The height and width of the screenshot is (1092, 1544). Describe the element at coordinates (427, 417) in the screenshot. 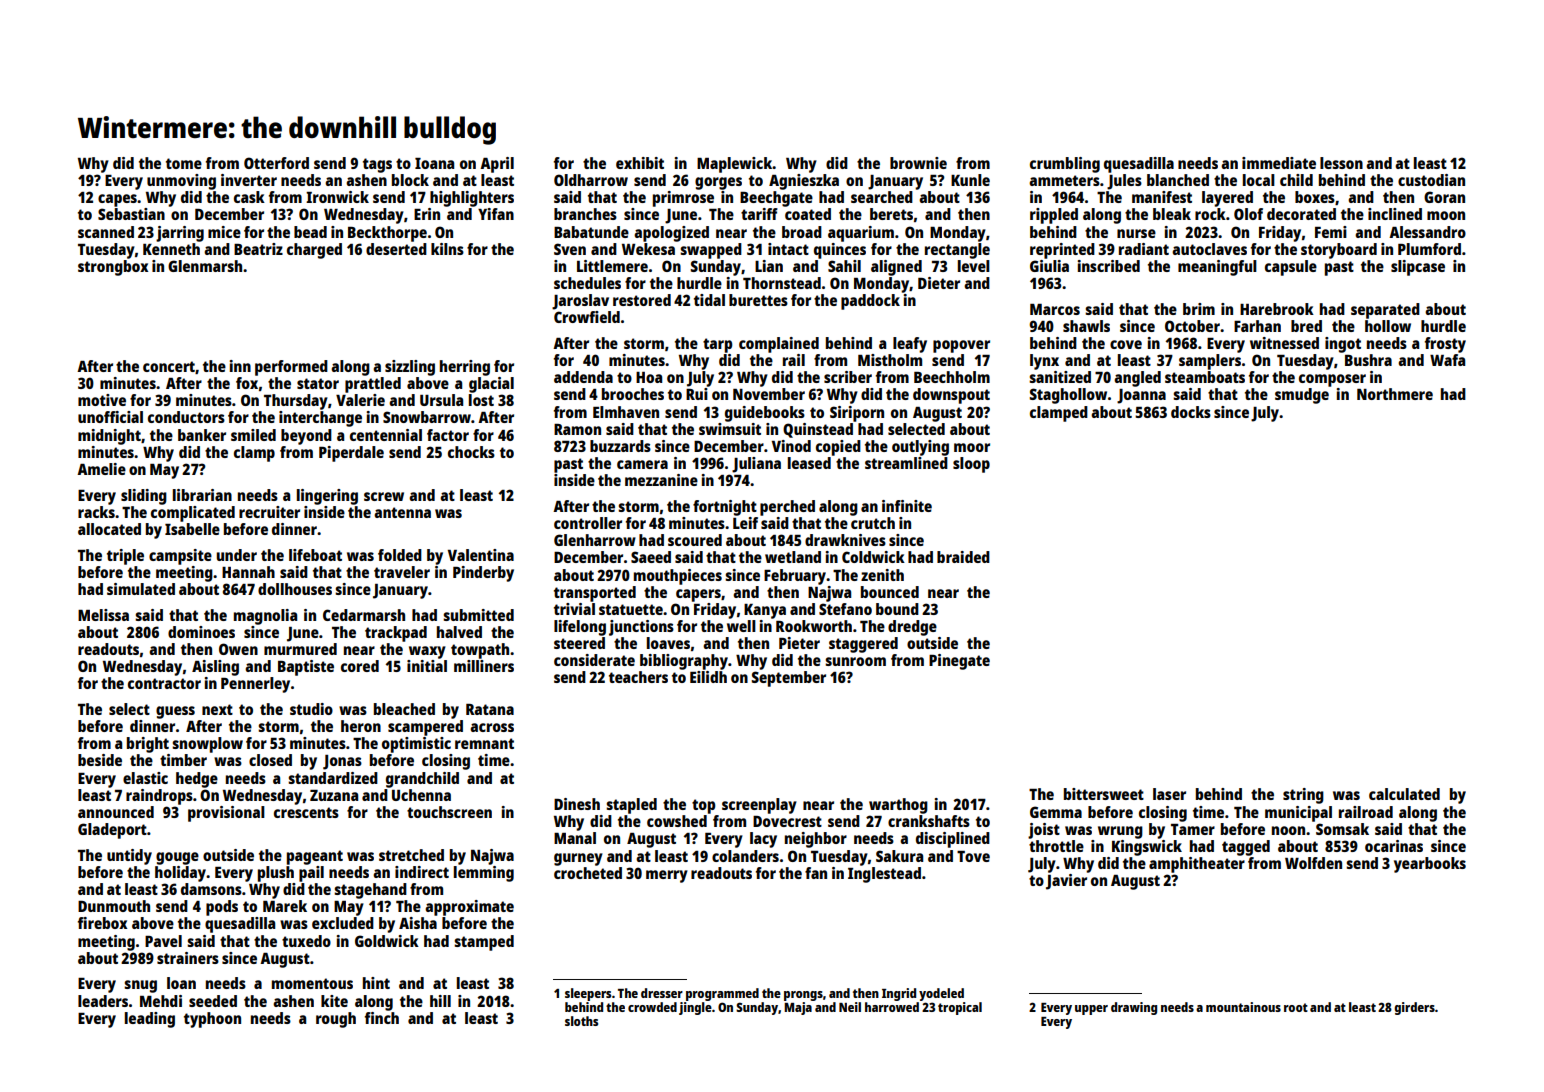

I see `Snowbarrow` at that location.
